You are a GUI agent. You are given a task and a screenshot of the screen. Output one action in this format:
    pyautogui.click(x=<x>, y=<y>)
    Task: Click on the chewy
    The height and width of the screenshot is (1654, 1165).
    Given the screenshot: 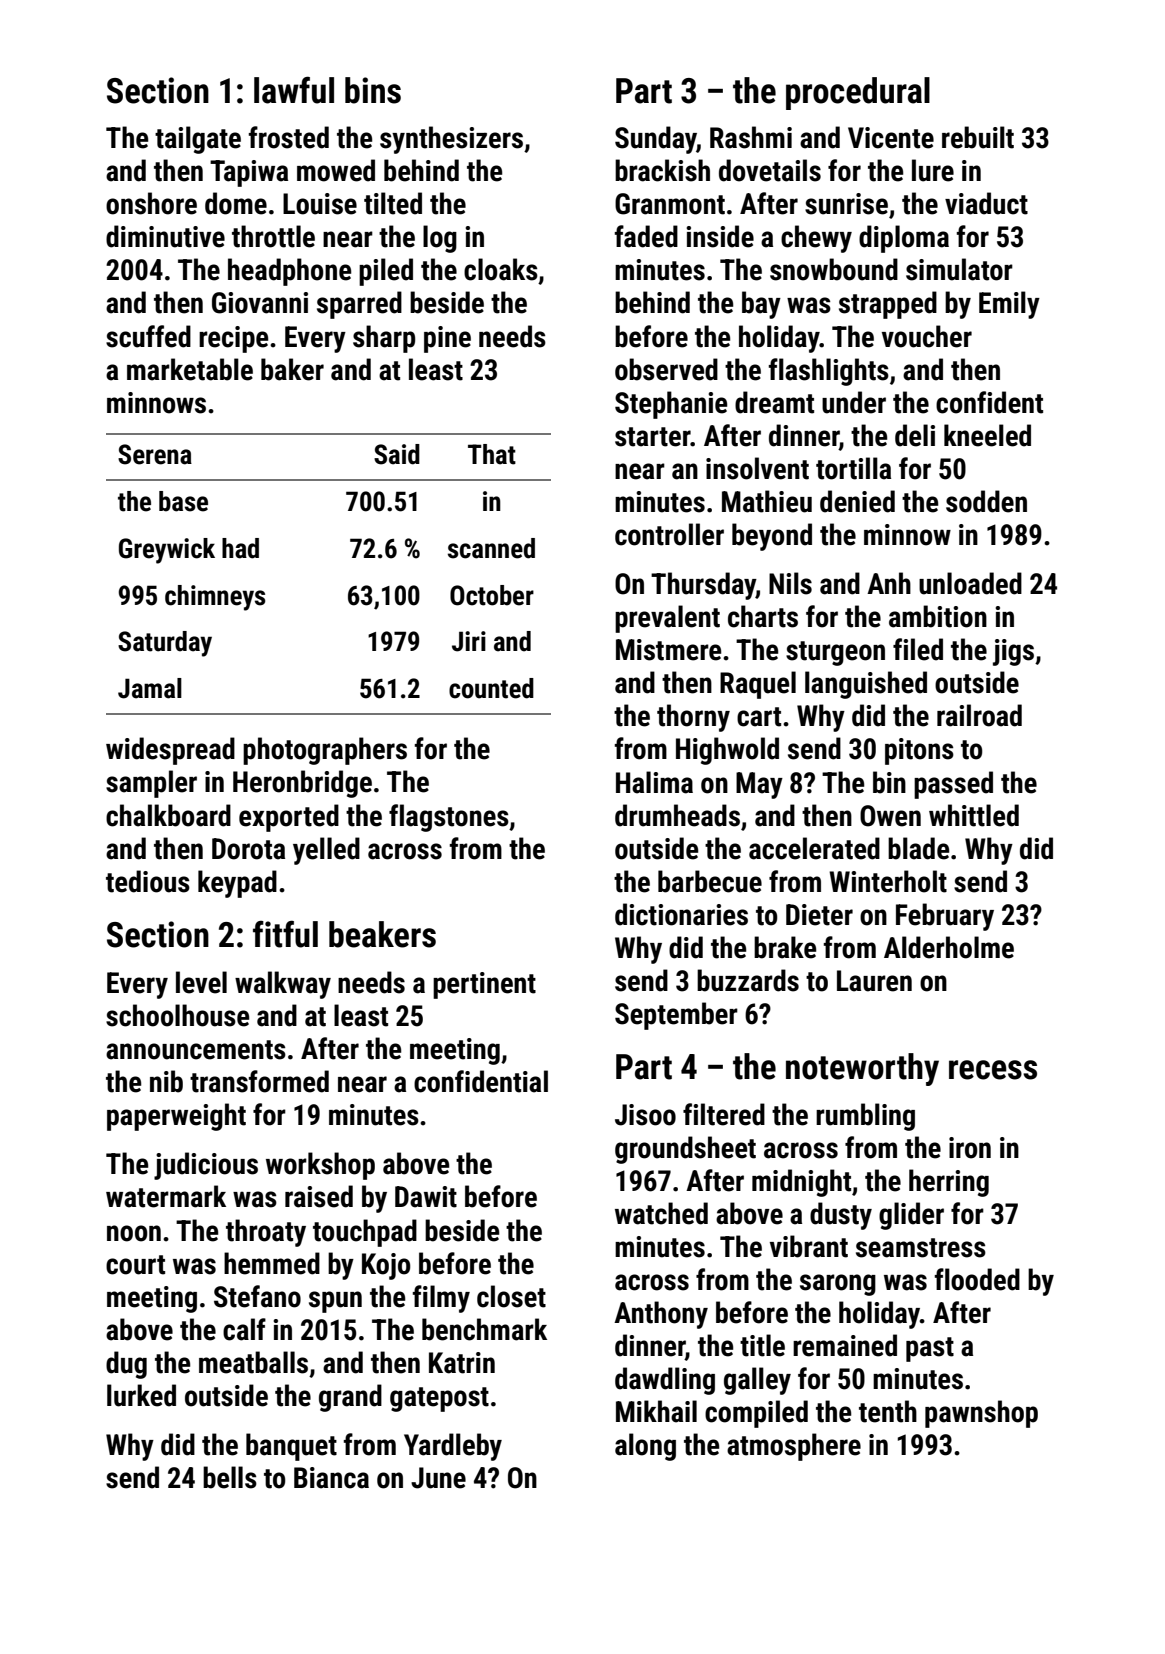 What is the action you would take?
    pyautogui.click(x=816, y=239)
